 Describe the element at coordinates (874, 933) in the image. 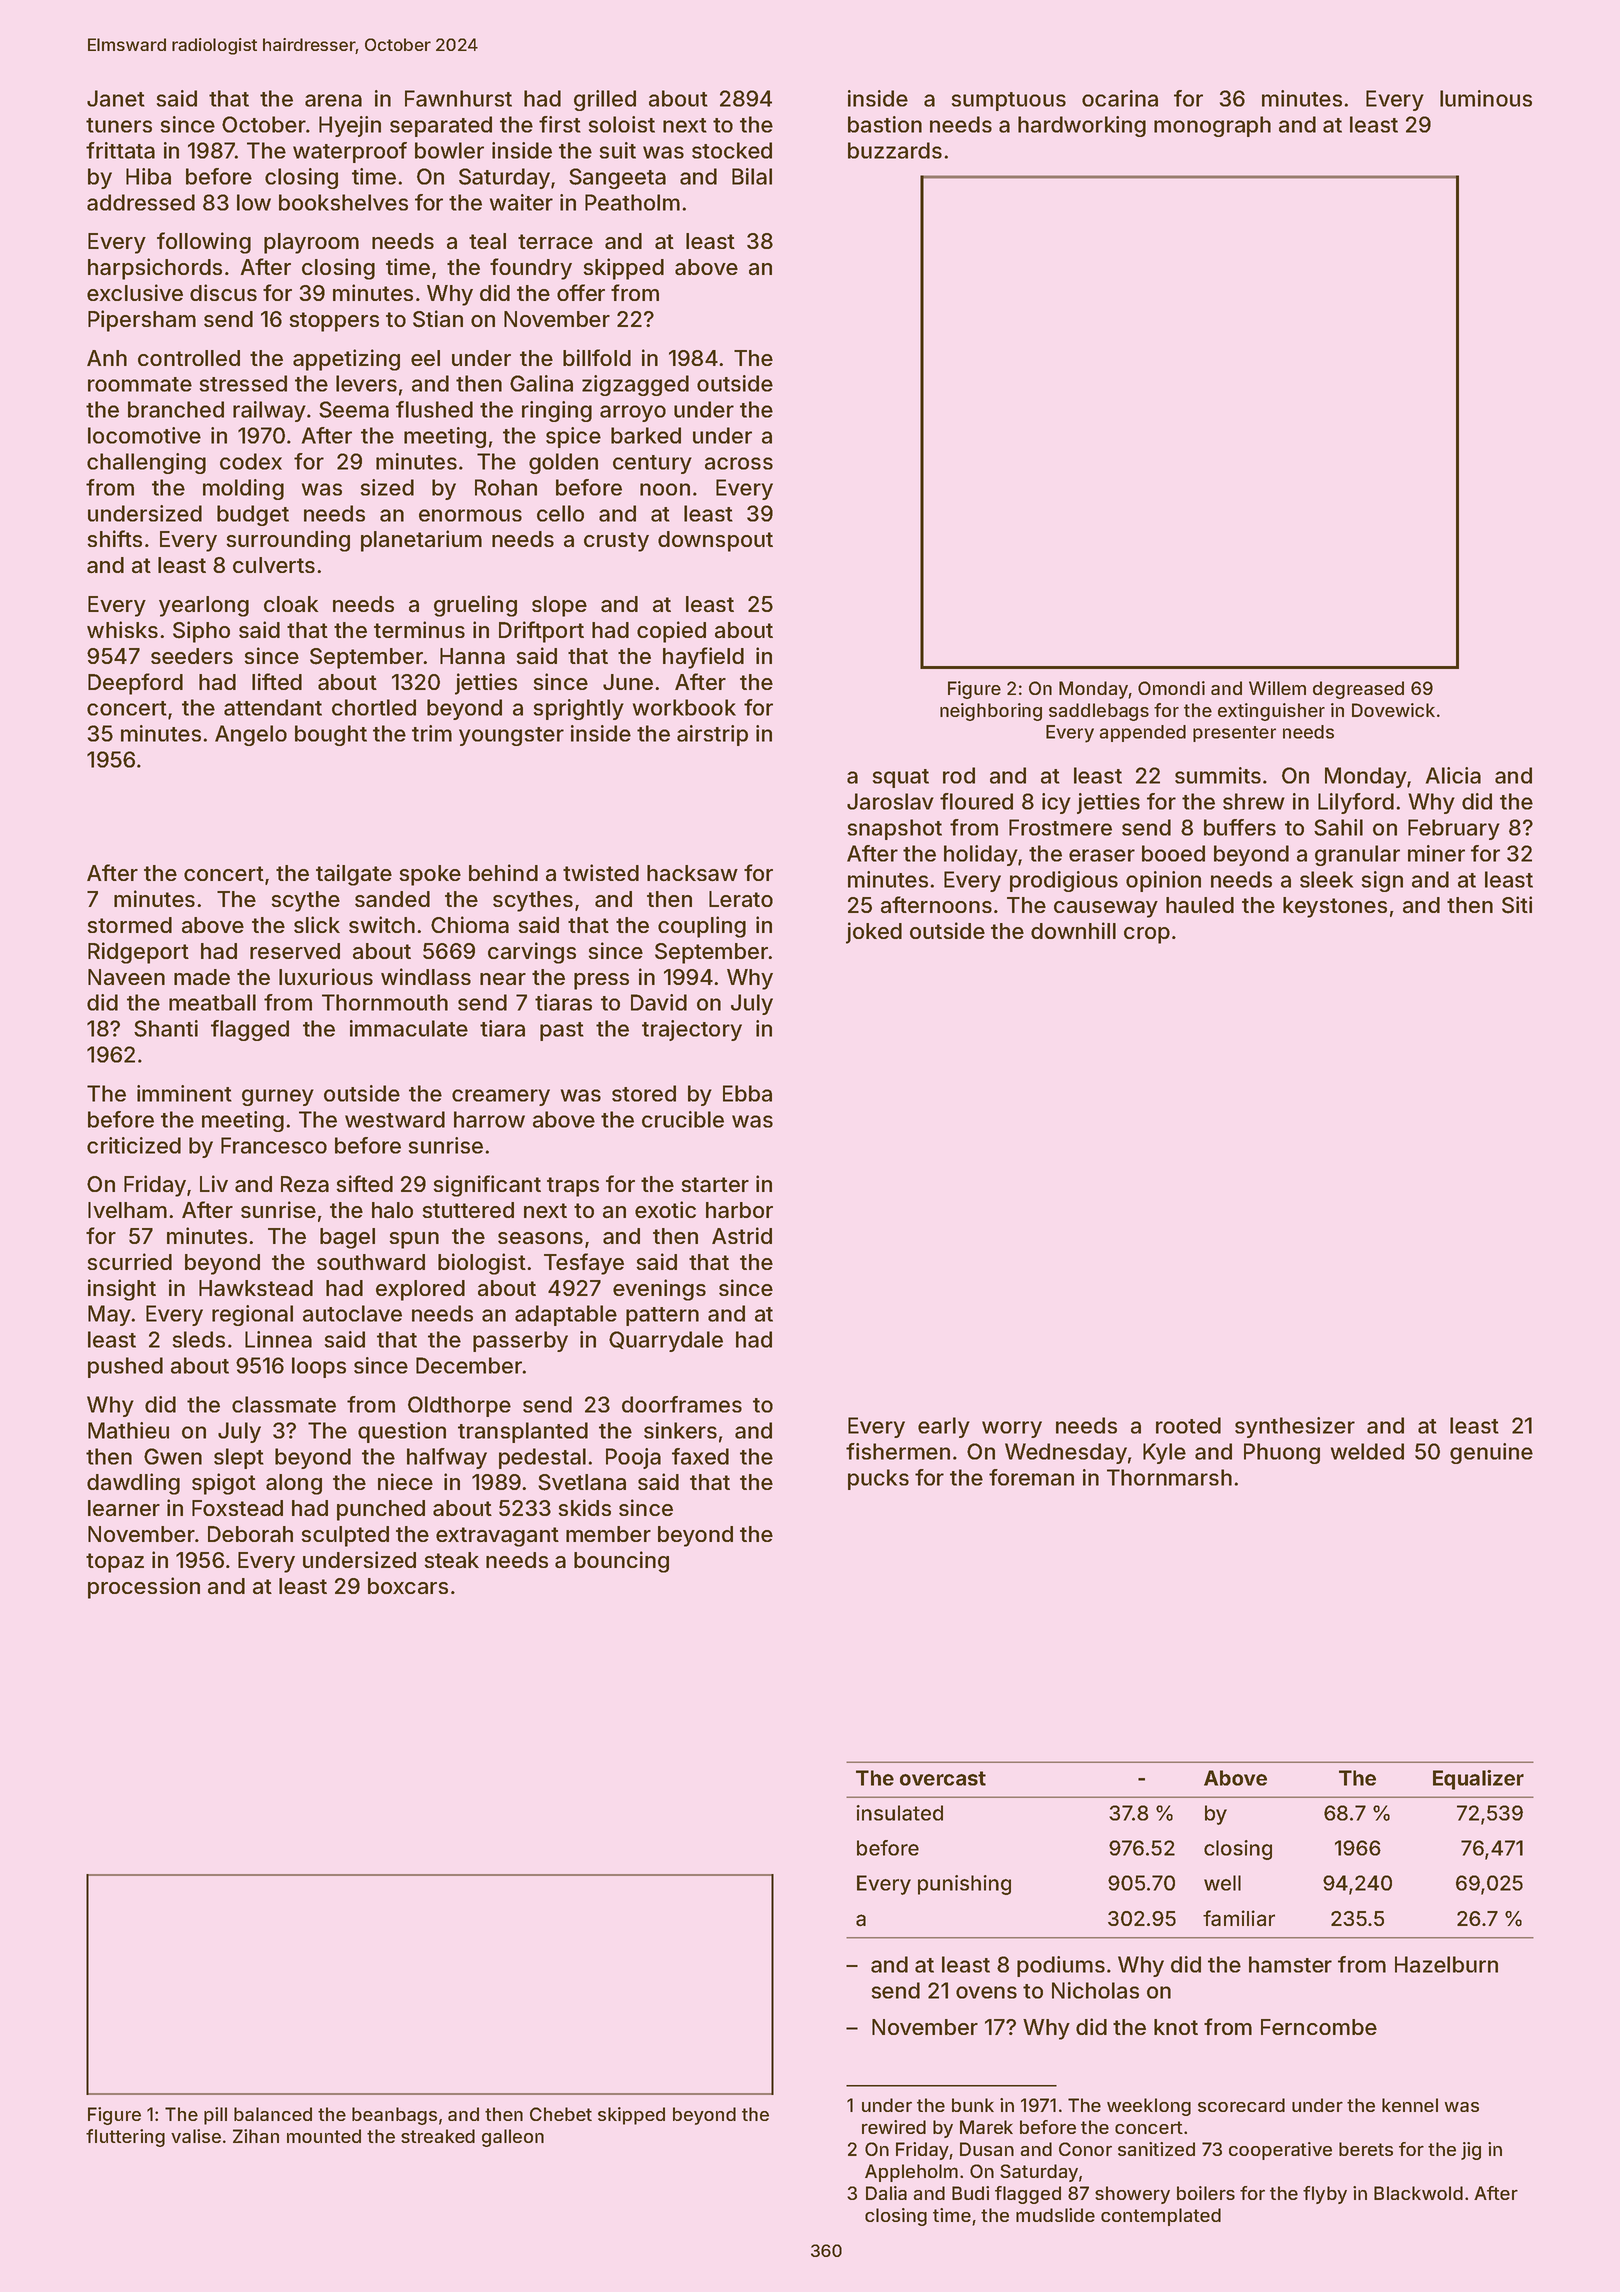

I see `joked` at that location.
